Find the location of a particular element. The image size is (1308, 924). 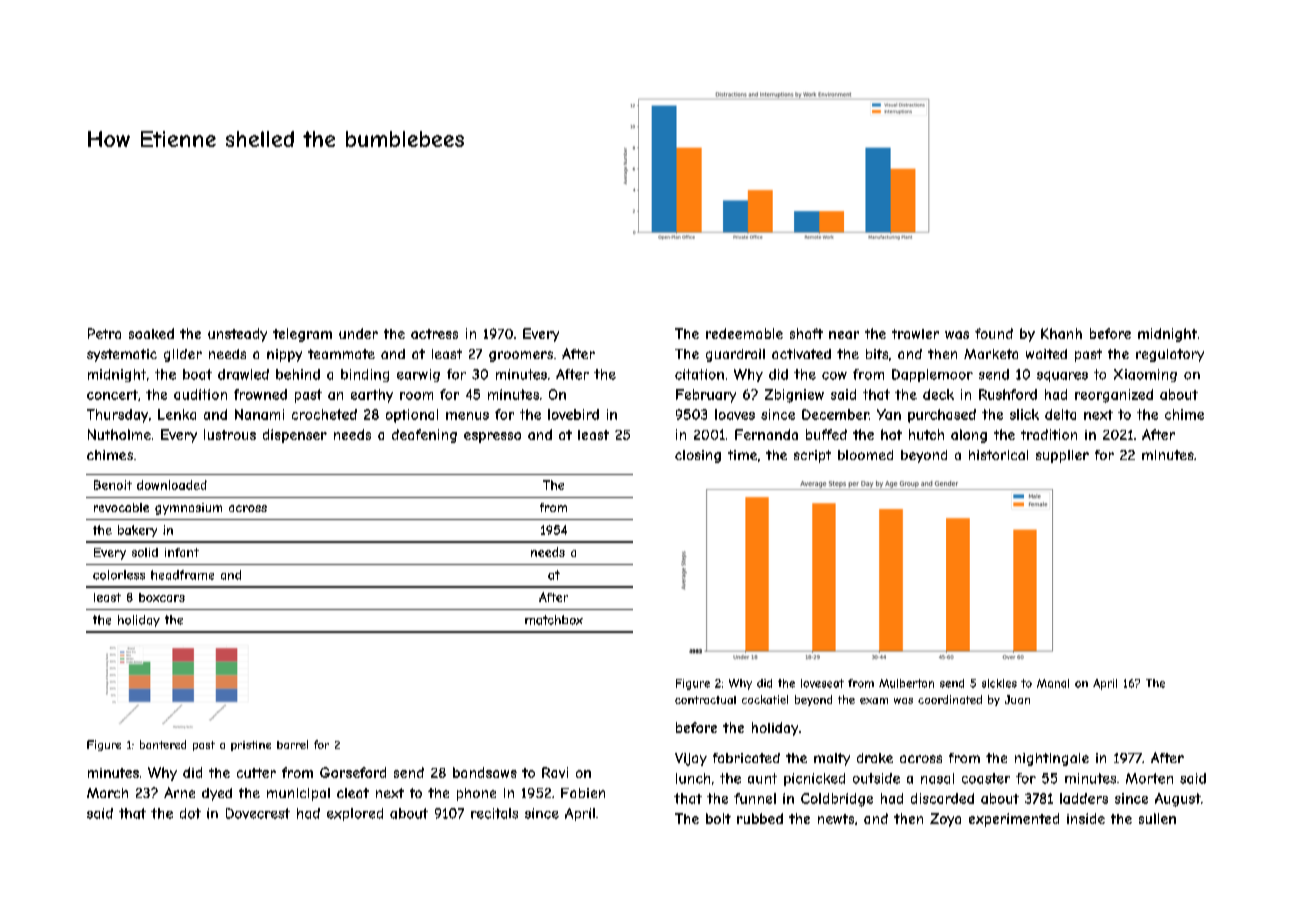

binding is located at coordinates (365, 375).
